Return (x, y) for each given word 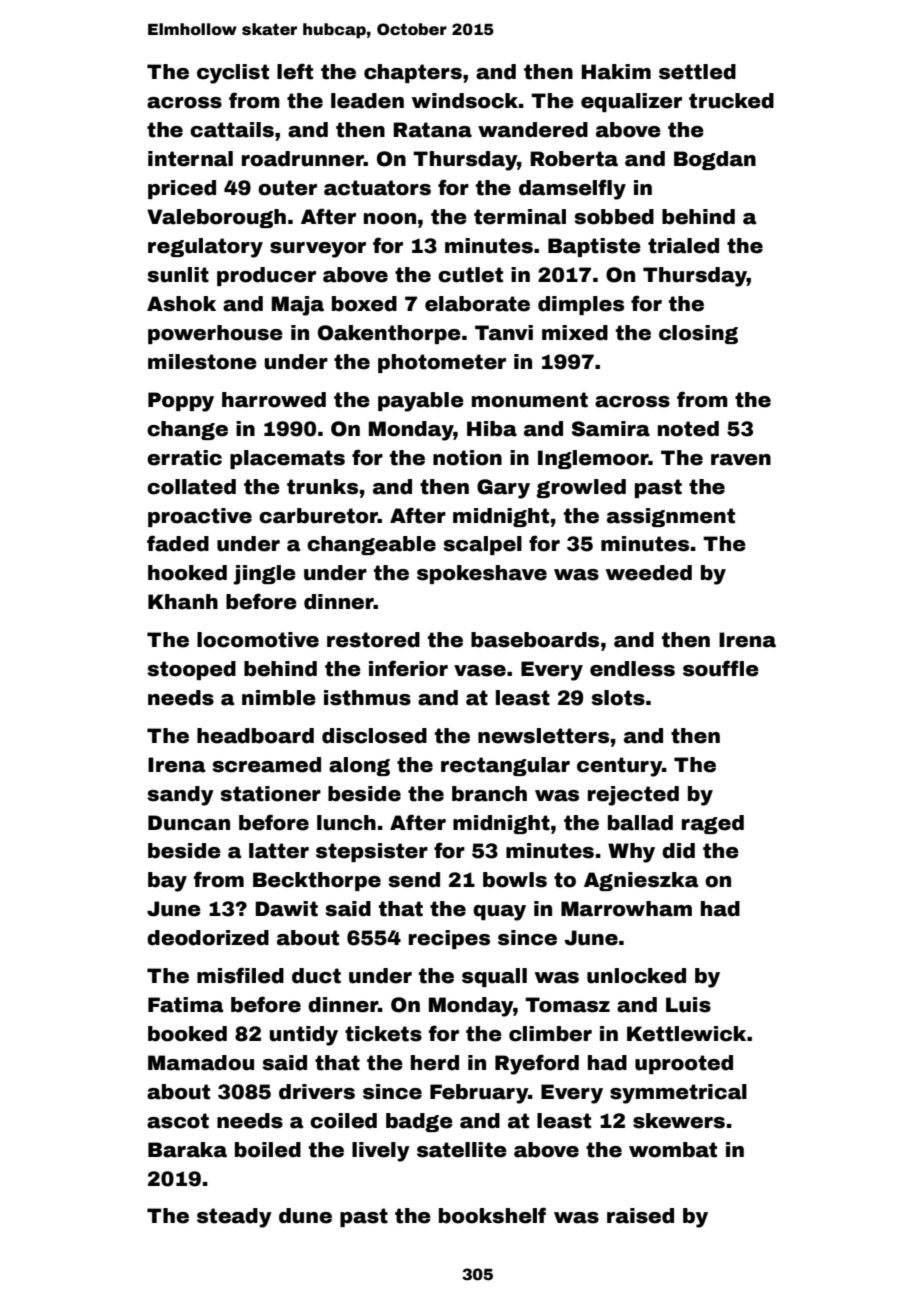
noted (688, 429)
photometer (442, 363)
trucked (731, 101)
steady (234, 1218)
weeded (649, 573)
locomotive (258, 640)
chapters (413, 73)
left (295, 71)
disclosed (374, 736)
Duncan (189, 823)
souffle (721, 668)
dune (305, 1216)
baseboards (535, 640)
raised (640, 1216)
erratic (184, 458)
